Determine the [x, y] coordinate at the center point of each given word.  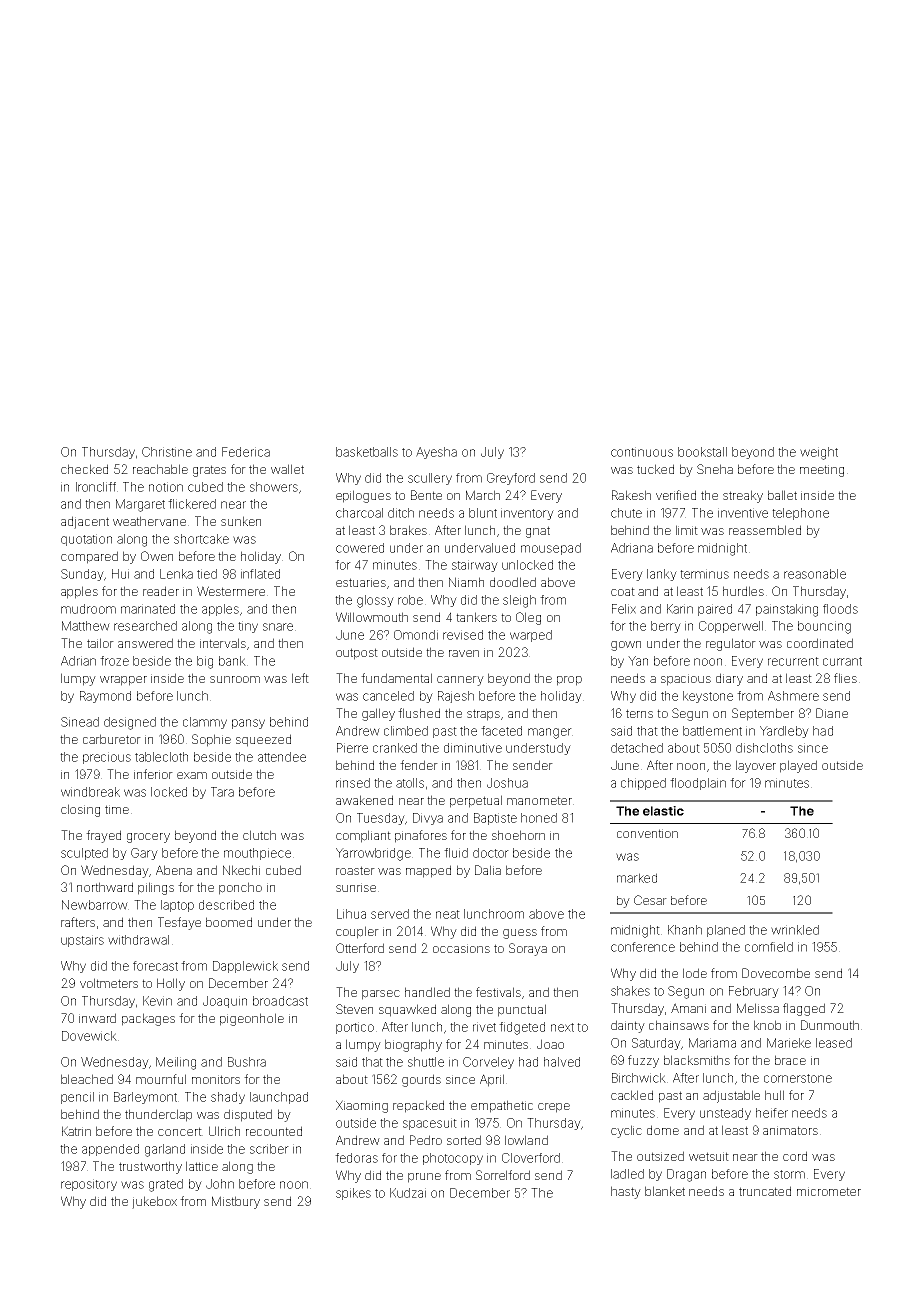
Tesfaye [179, 923]
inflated [260, 574]
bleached [87, 1079]
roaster [355, 870]
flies [845, 678]
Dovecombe [776, 973]
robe [410, 600]
